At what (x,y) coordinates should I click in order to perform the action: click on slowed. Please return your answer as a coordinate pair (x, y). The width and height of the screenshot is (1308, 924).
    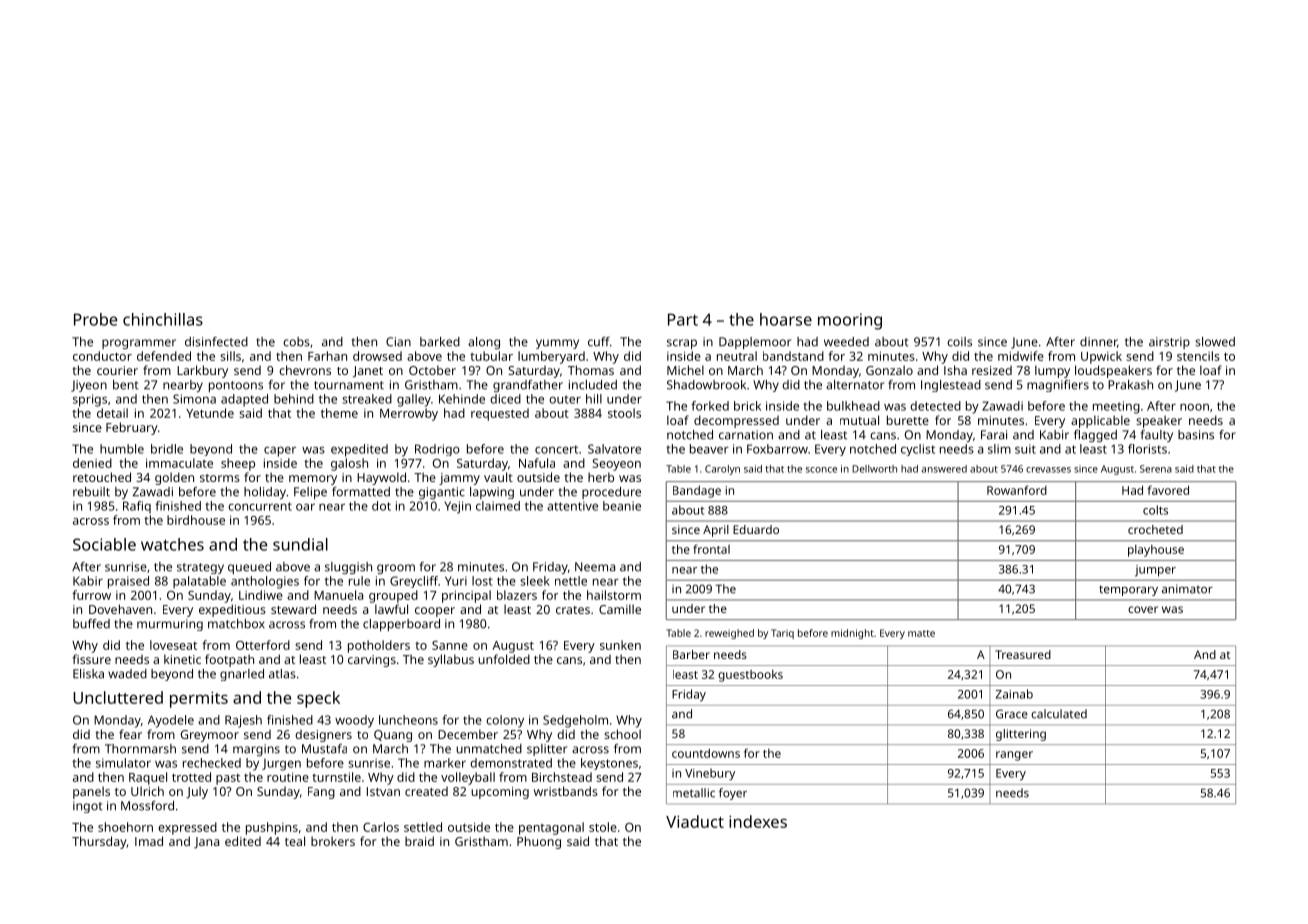
    Looking at the image, I should click on (1215, 342).
